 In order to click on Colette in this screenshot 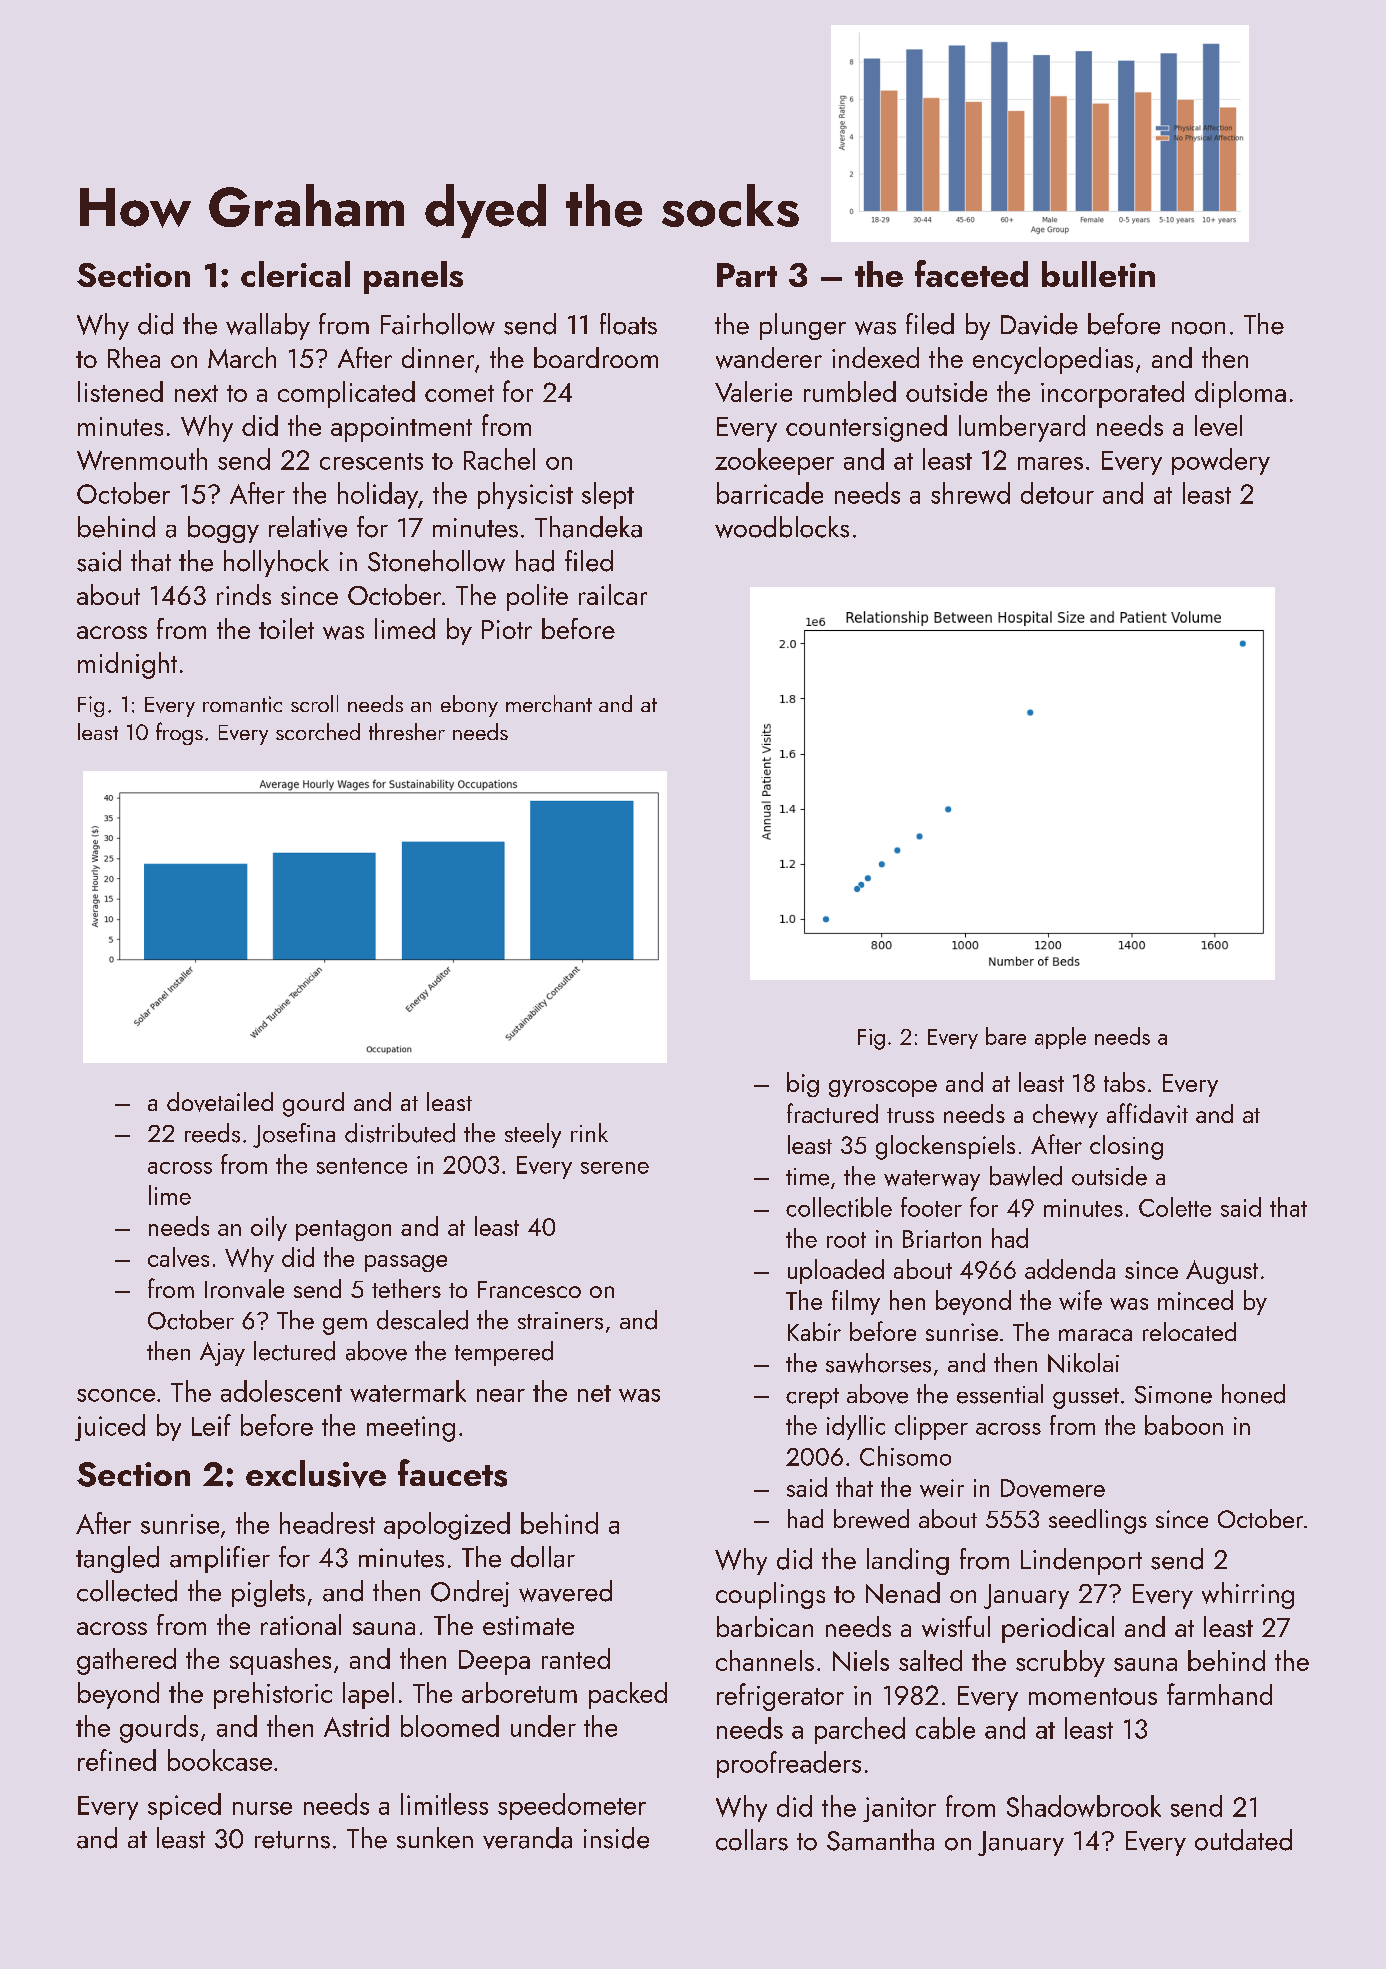, I will do `click(1175, 1207)`.
